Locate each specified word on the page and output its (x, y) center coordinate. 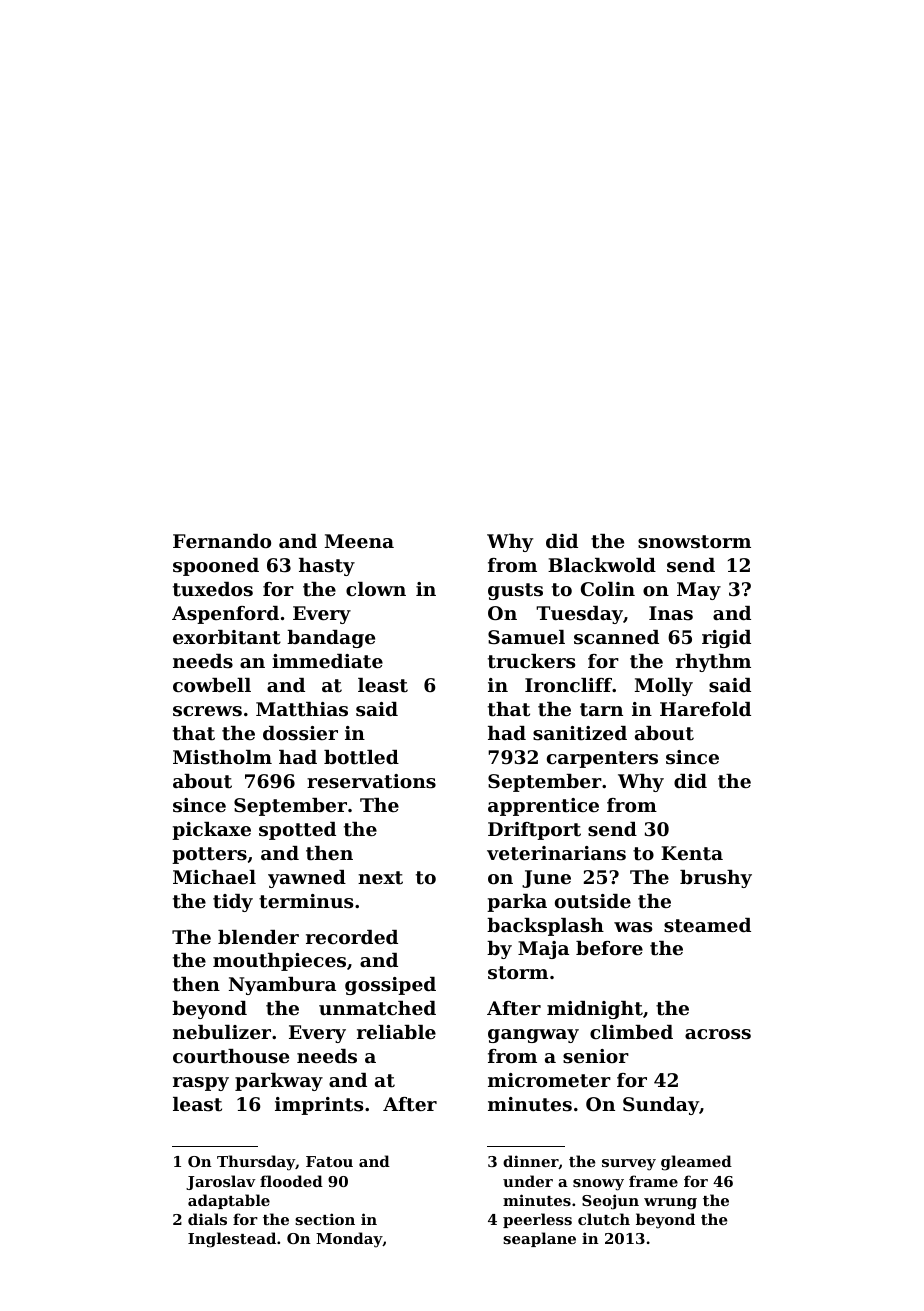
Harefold (705, 709)
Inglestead (232, 1240)
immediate (327, 661)
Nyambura (282, 986)
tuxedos (213, 589)
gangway (533, 1036)
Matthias (302, 709)
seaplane (539, 1239)
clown (376, 589)
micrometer (549, 1080)
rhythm (713, 663)
